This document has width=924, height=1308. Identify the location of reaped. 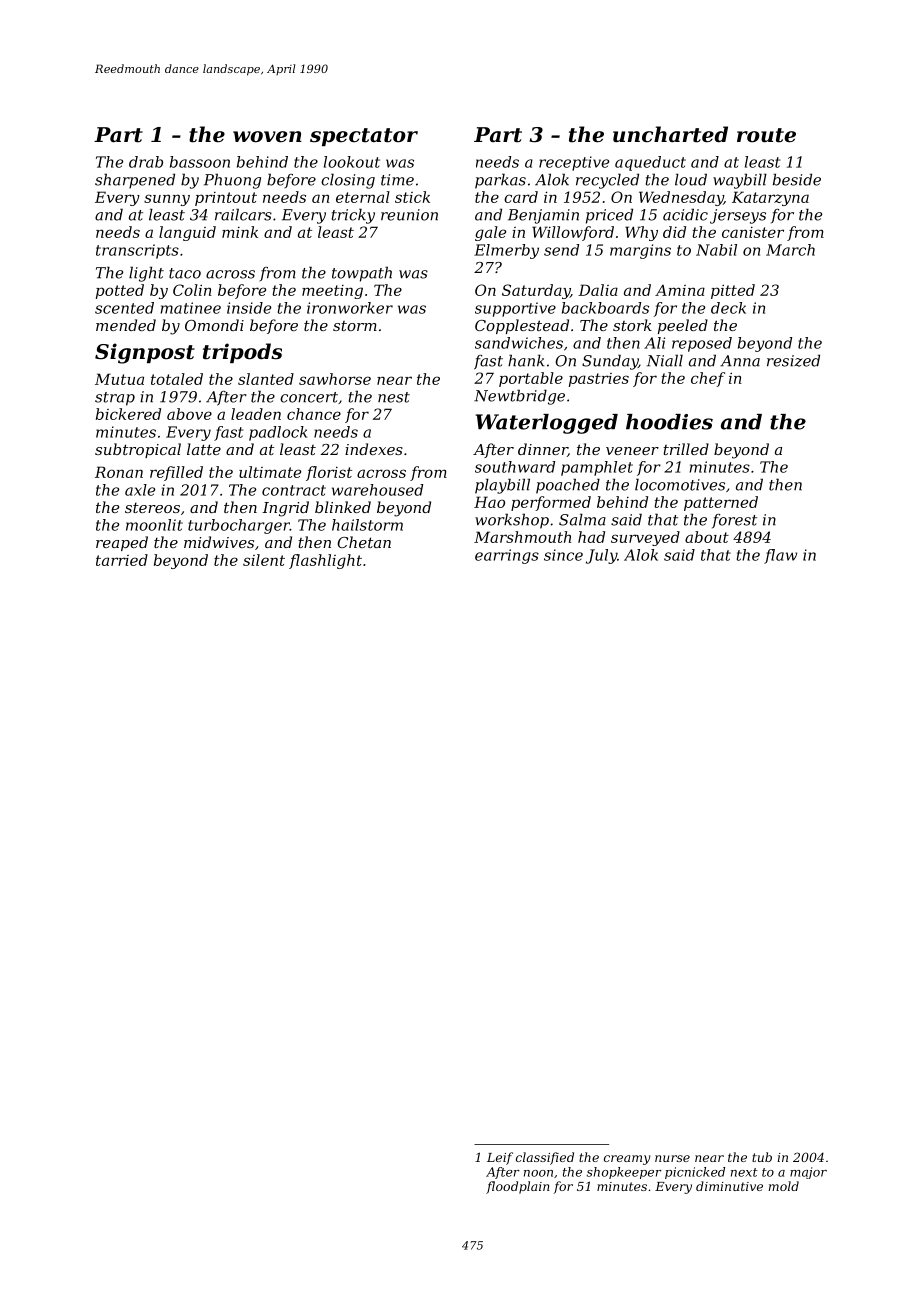
(122, 543).
